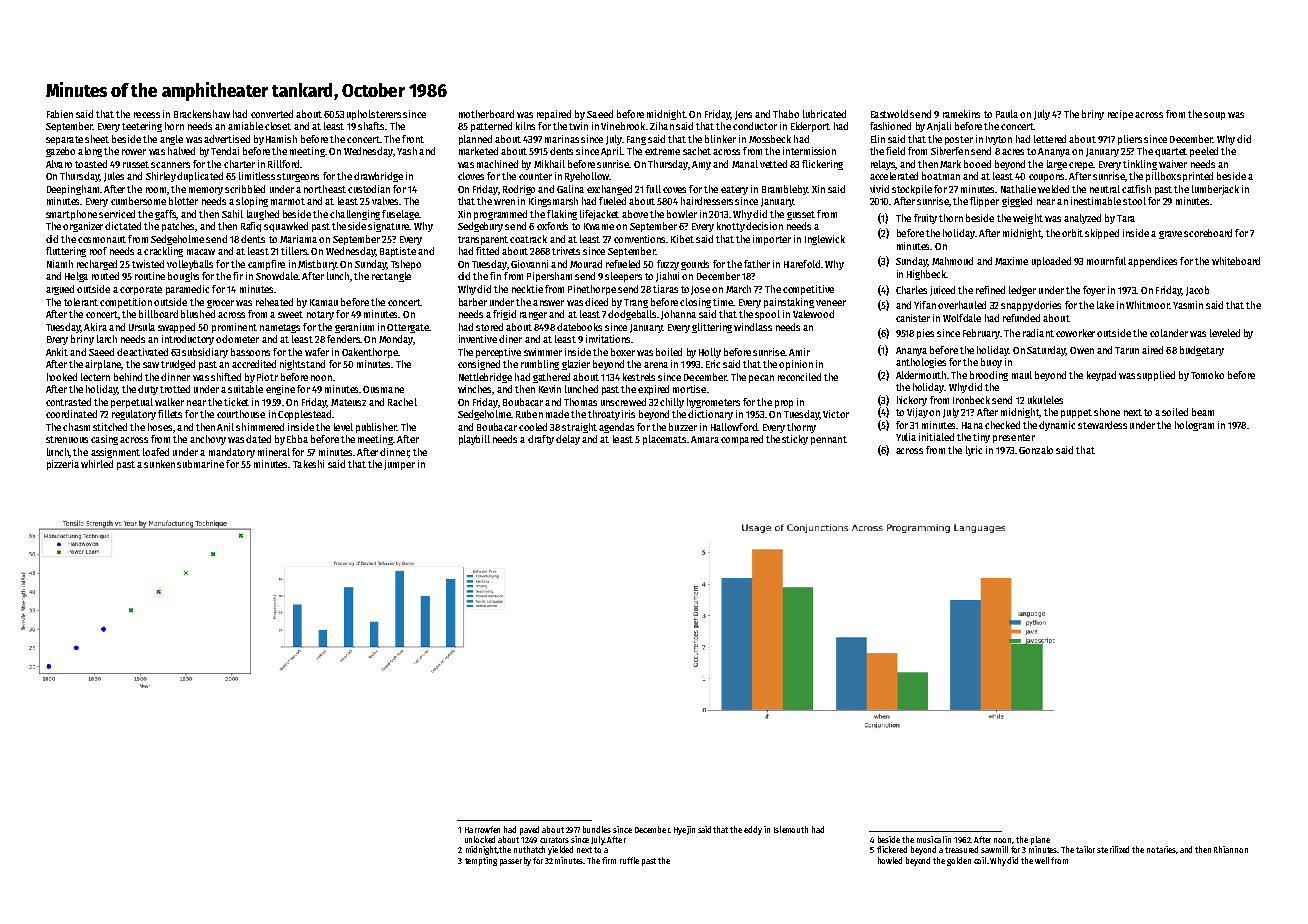 The height and width of the screenshot is (924, 1308). I want to click on tempting, so click(481, 861).
